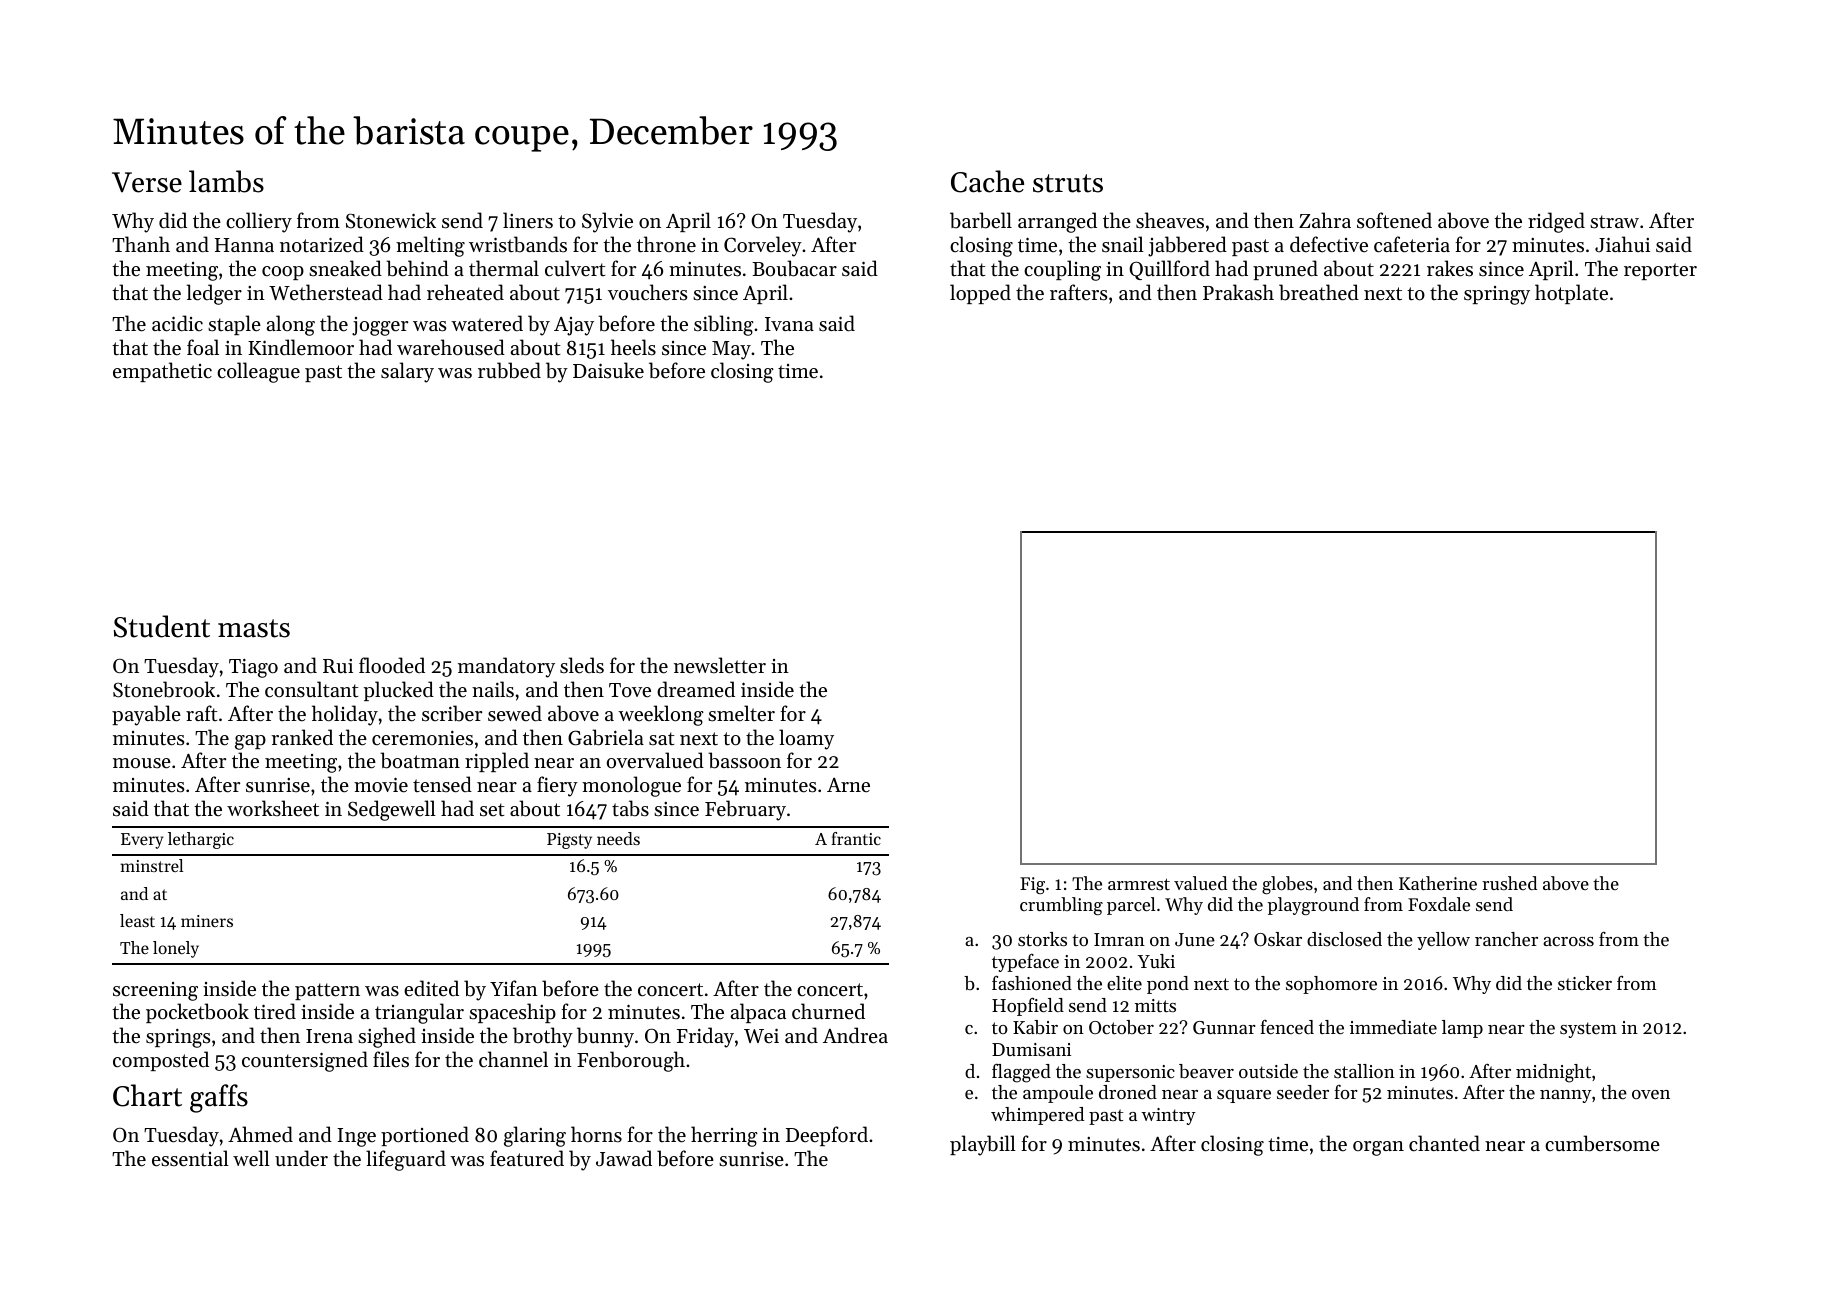 This screenshot has width=1839, height=1300. What do you see at coordinates (1571, 294) in the screenshot?
I see `hotplate` at bounding box center [1571, 294].
